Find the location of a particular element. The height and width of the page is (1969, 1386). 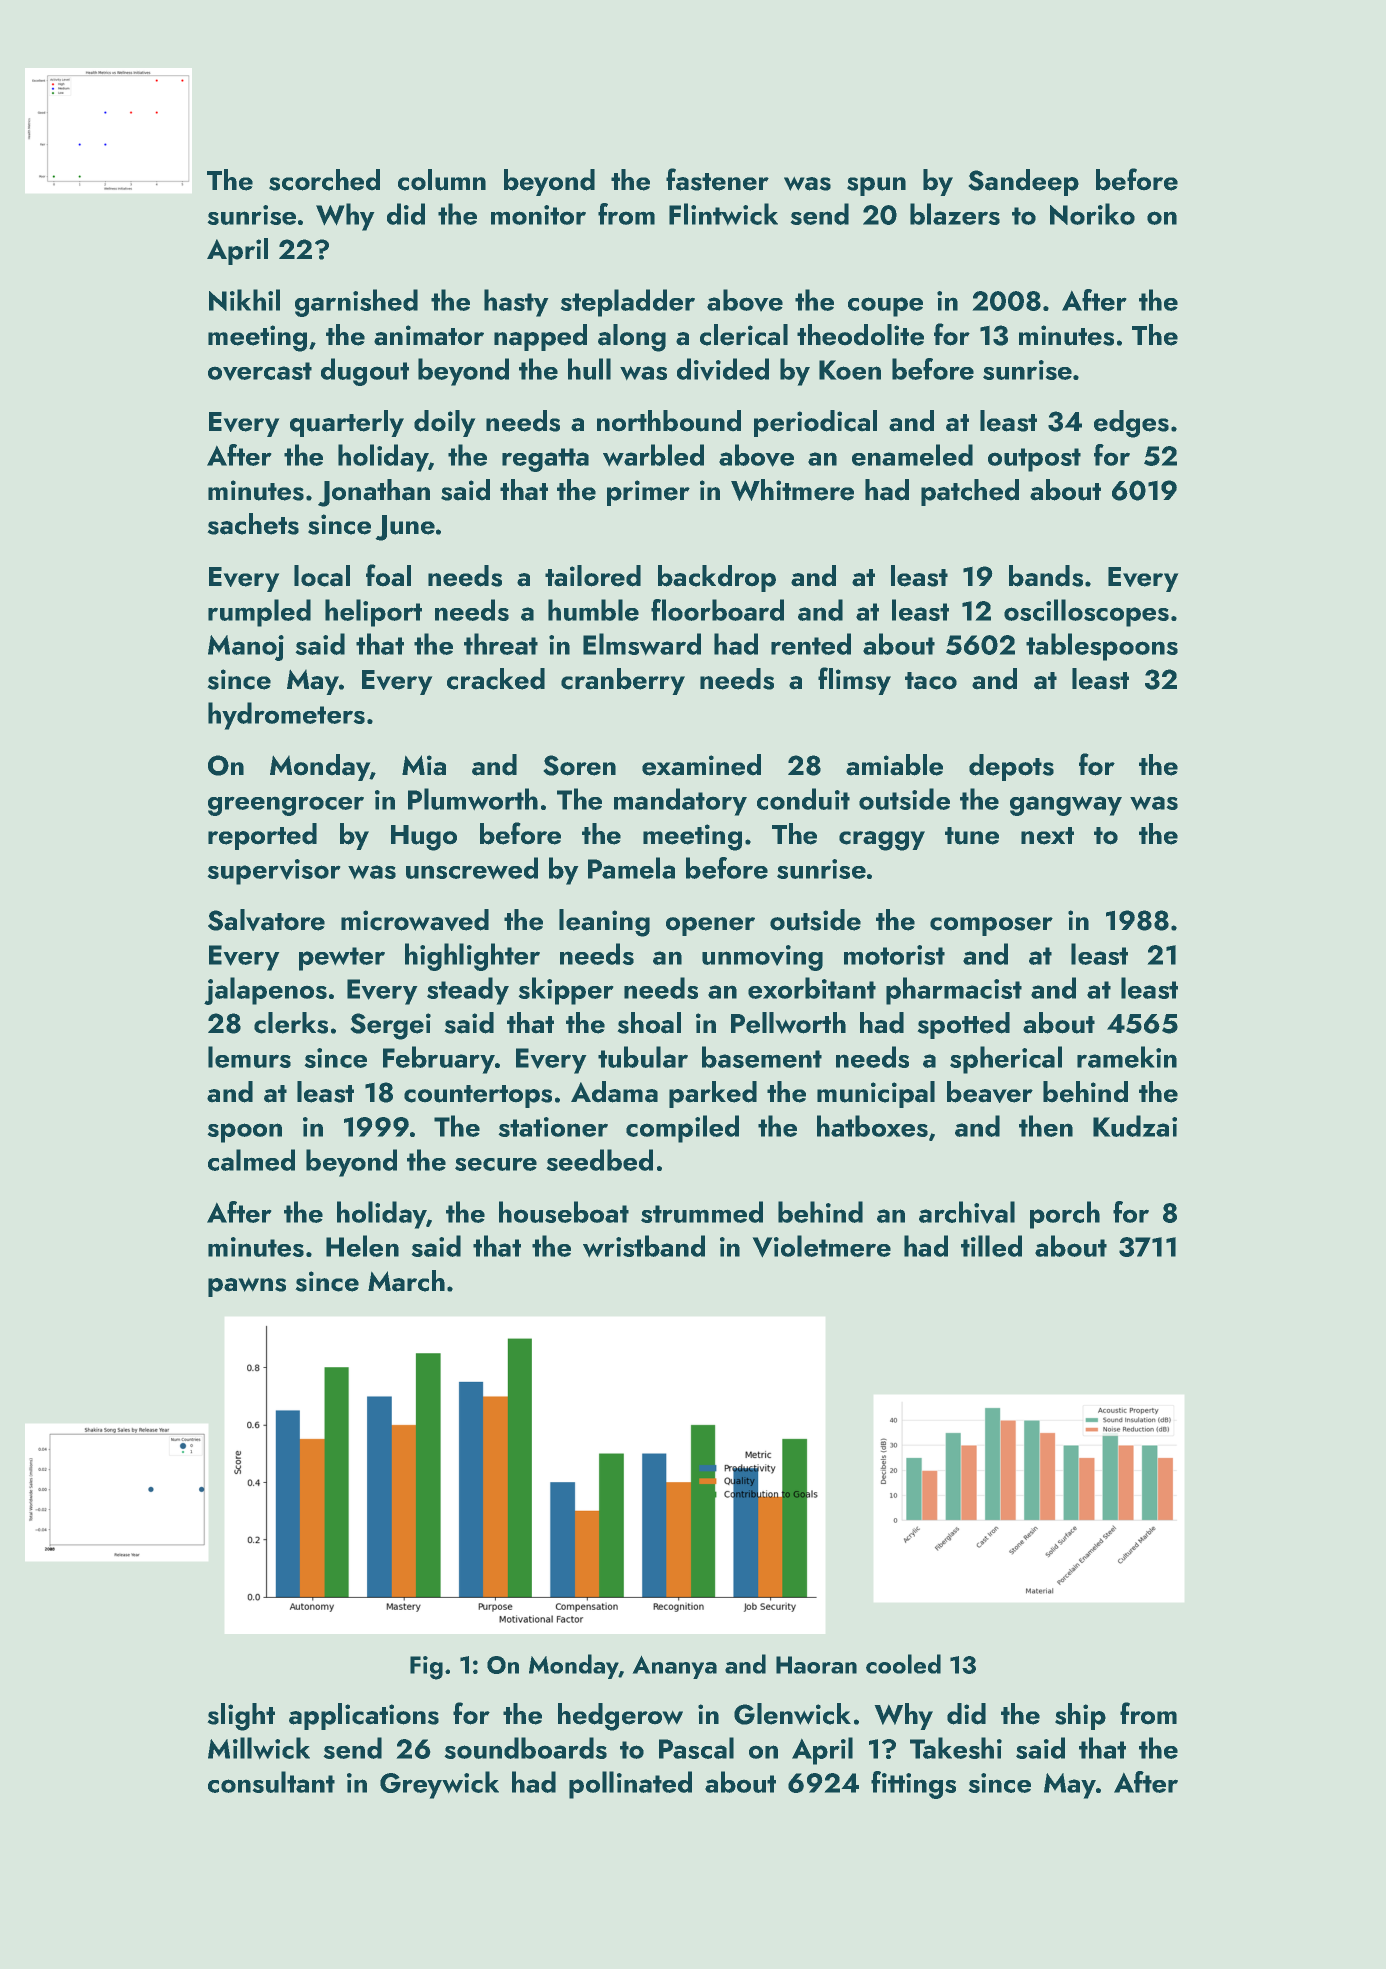

wristband is located at coordinates (644, 1246).
